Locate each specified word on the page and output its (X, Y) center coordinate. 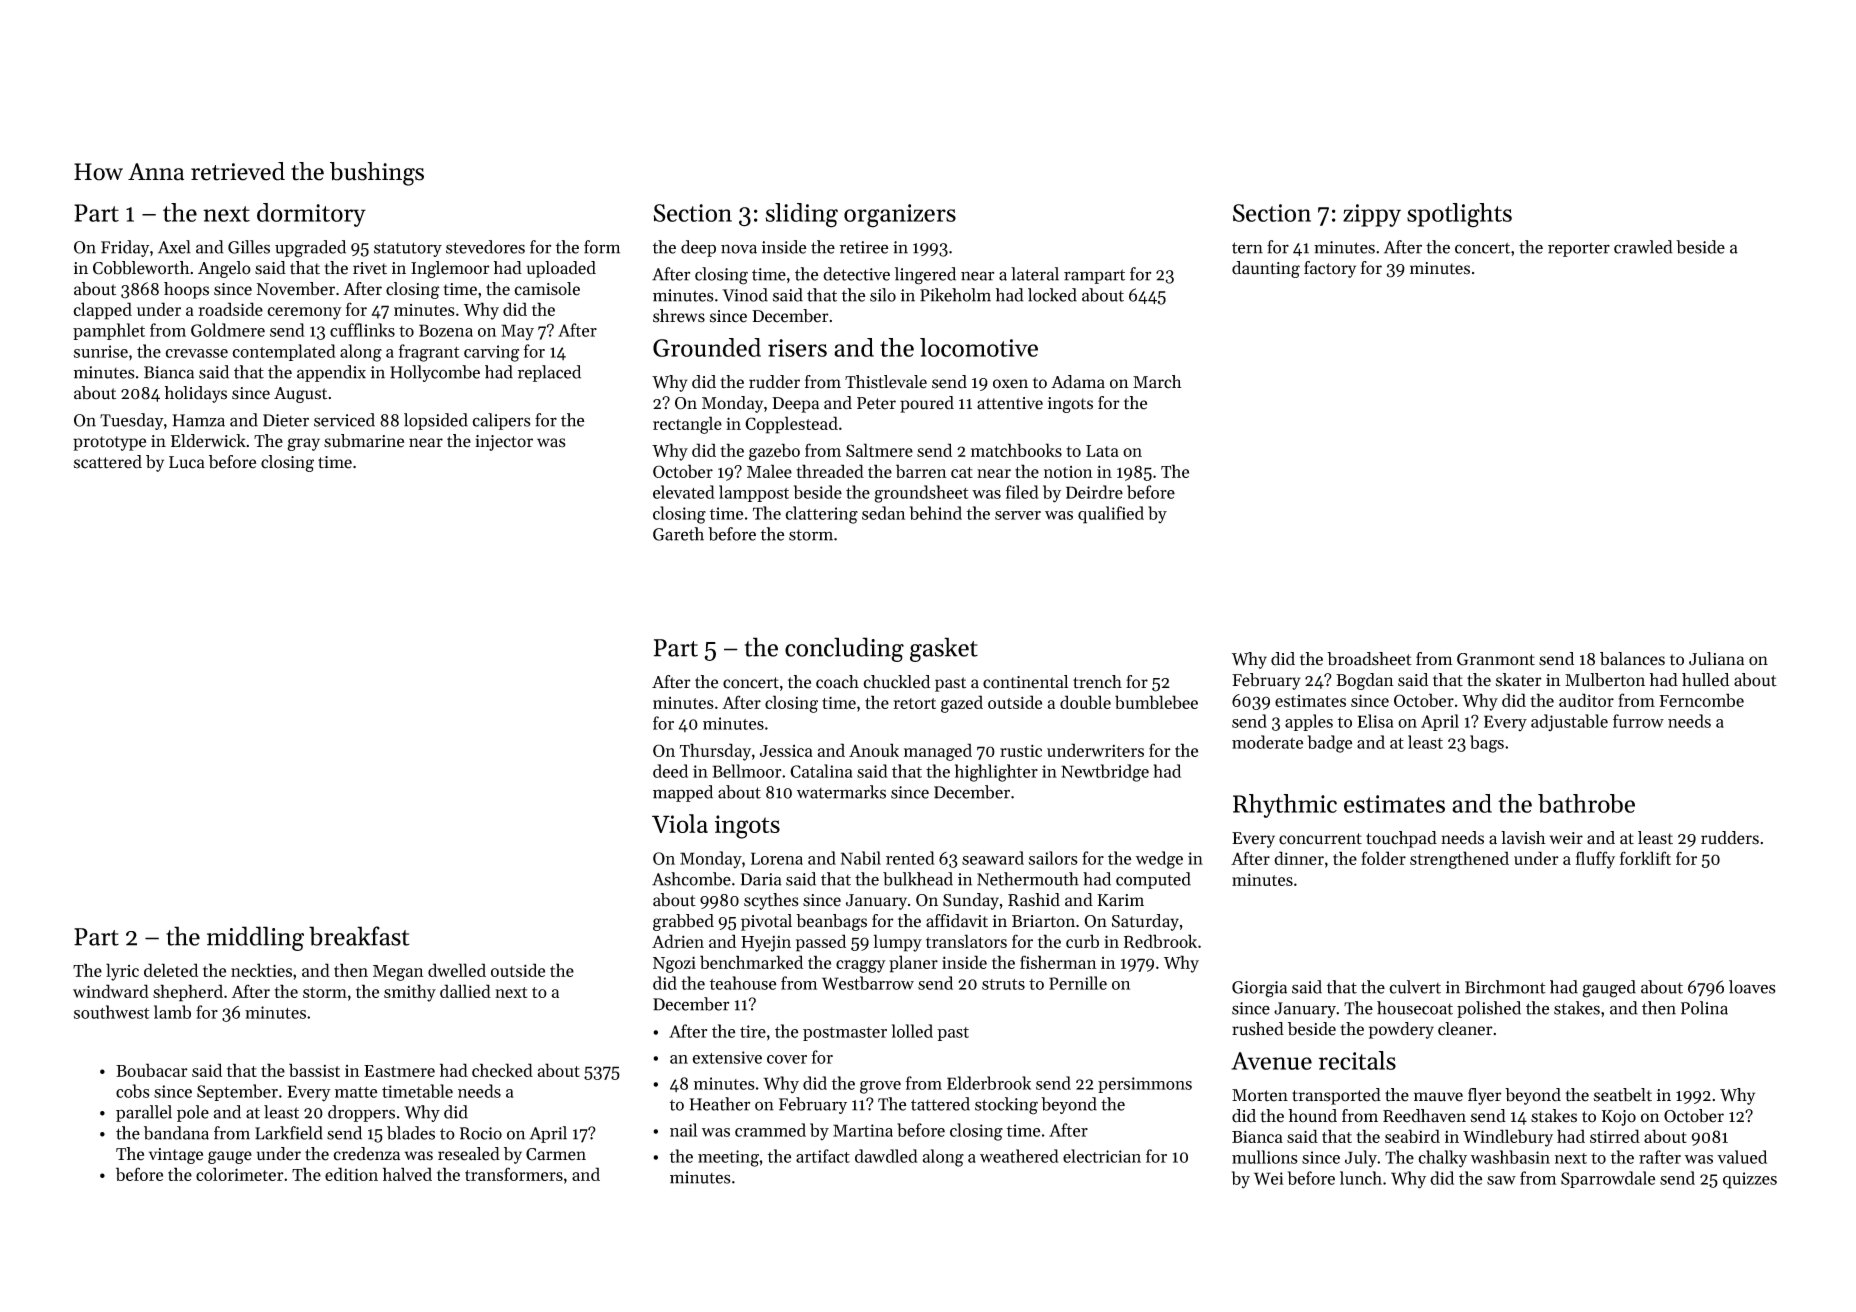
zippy (1372, 215)
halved (407, 1174)
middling (255, 938)
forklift (1645, 858)
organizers (900, 216)
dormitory (311, 215)
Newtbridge (1105, 773)
